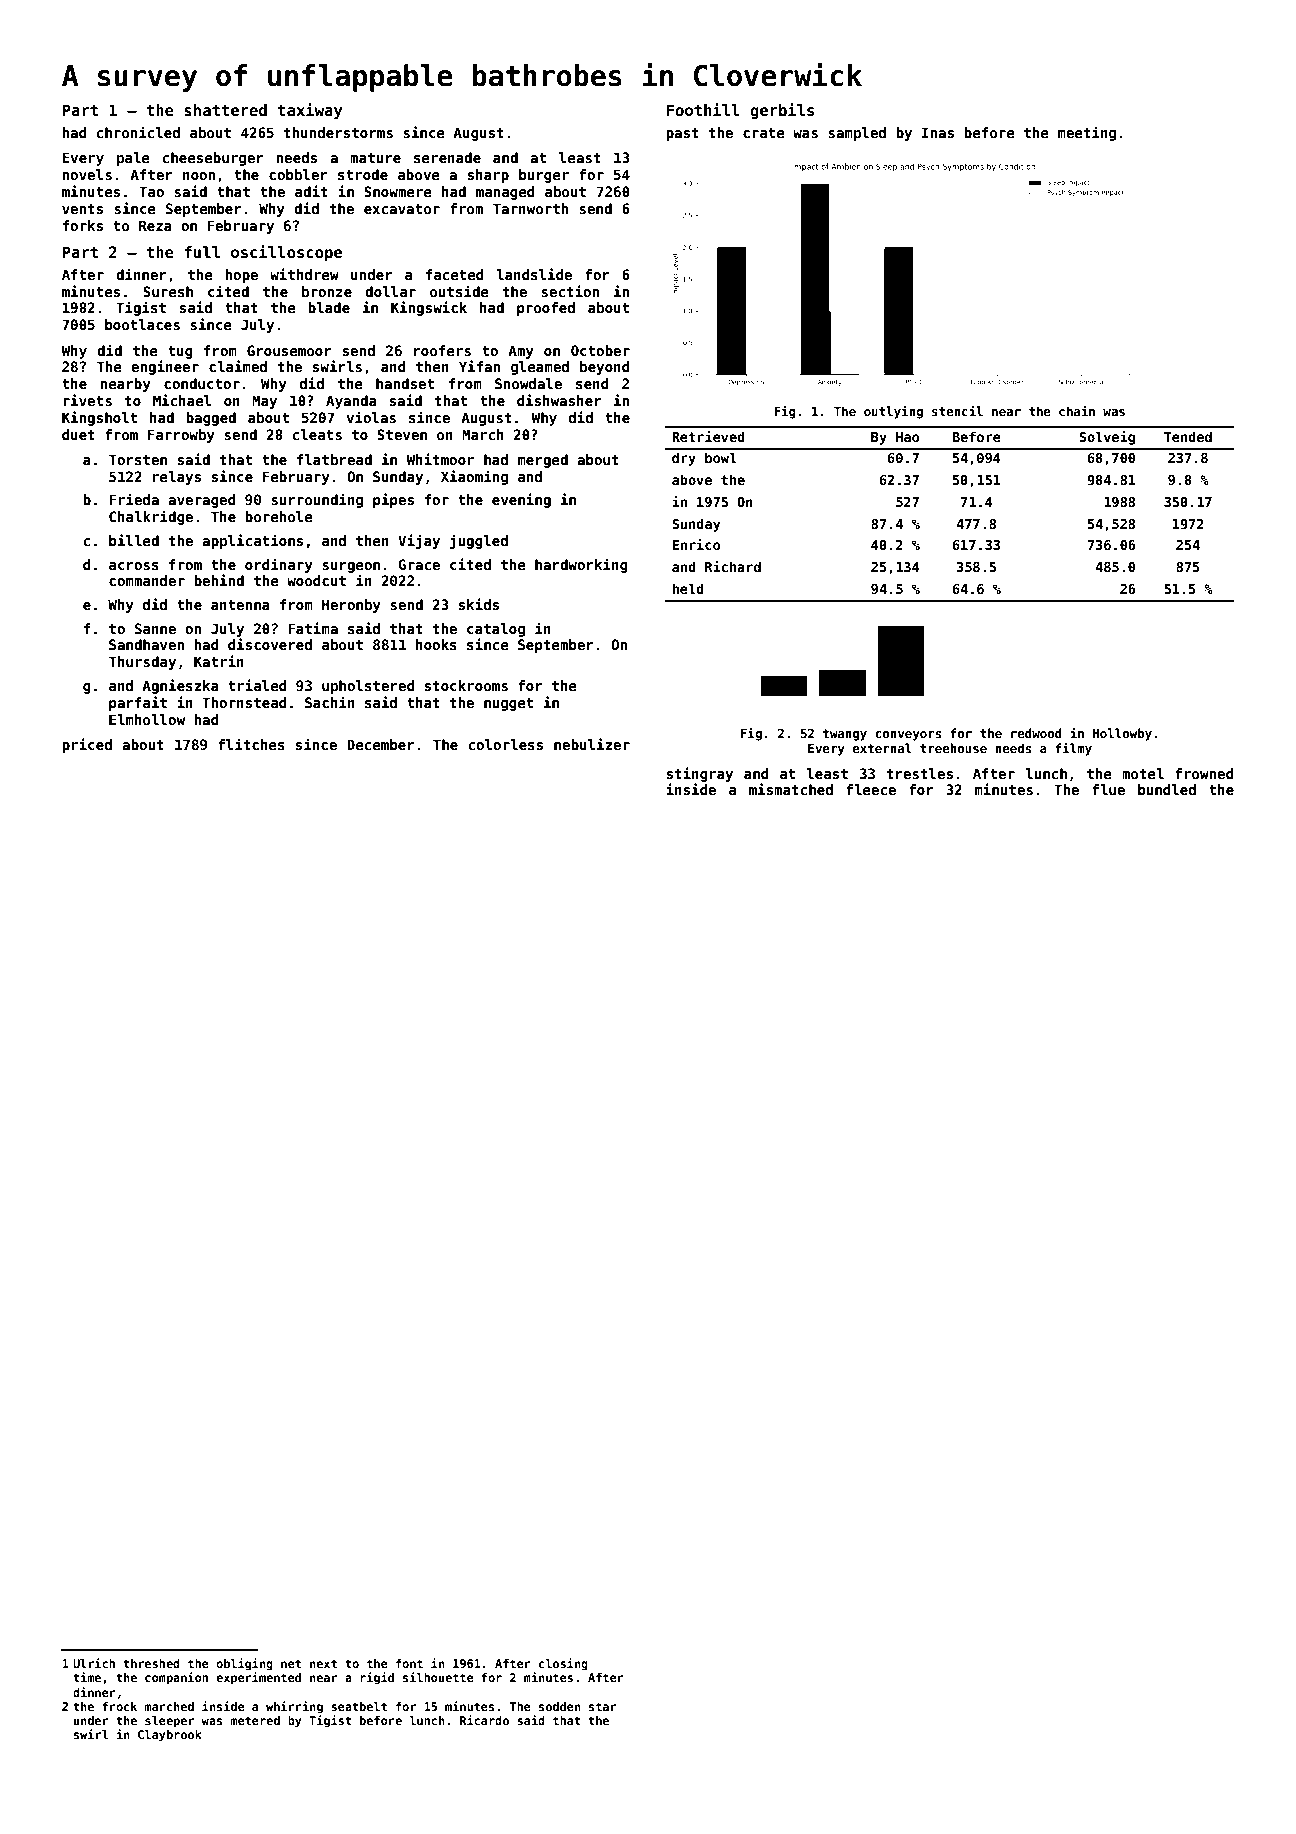 The width and height of the page is (1296, 1834). Describe the element at coordinates (703, 109) in the page. I see `Foothill` at that location.
